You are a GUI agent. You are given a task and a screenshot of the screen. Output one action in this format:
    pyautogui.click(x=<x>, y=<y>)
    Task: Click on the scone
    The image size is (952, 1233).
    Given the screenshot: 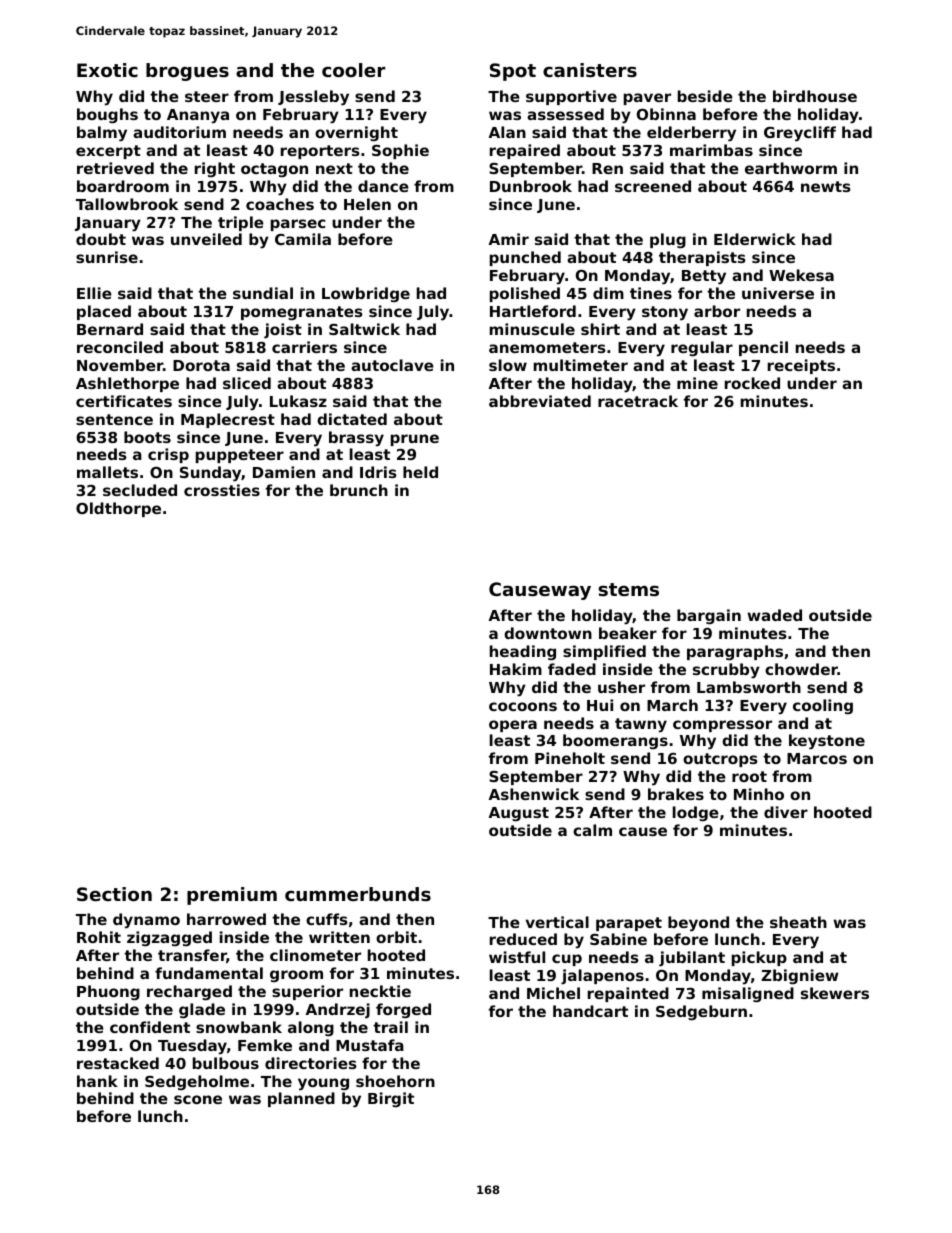 What is the action you would take?
    pyautogui.click(x=198, y=1099)
